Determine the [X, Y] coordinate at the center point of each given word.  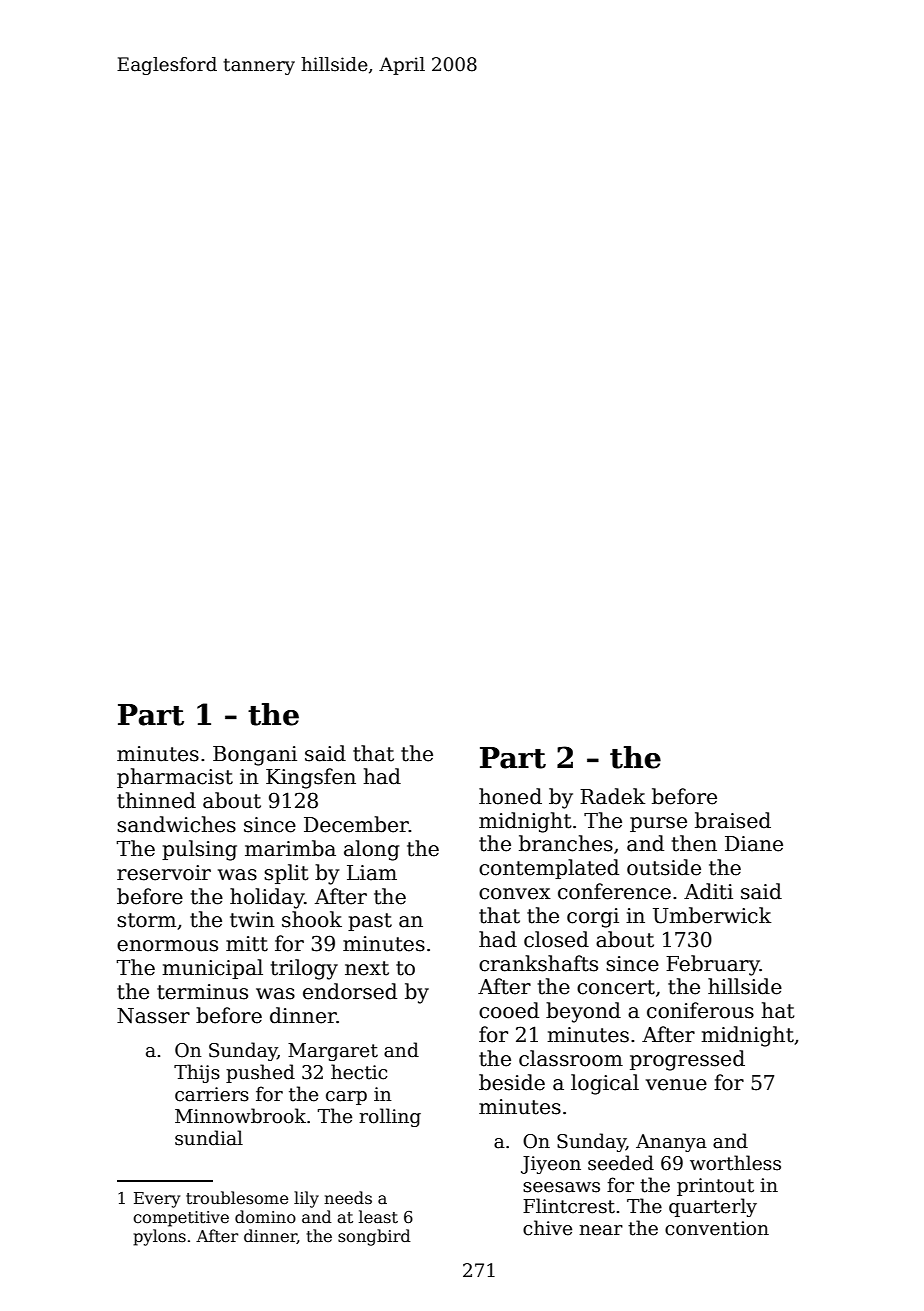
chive [547, 1228]
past [370, 922]
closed [556, 939]
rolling [390, 1117]
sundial [209, 1138]
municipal [212, 969]
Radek [612, 796]
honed [510, 796]
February [713, 965]
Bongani [255, 756]
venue [676, 1085]
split [286, 874]
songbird [374, 1237]
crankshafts [538, 963]
